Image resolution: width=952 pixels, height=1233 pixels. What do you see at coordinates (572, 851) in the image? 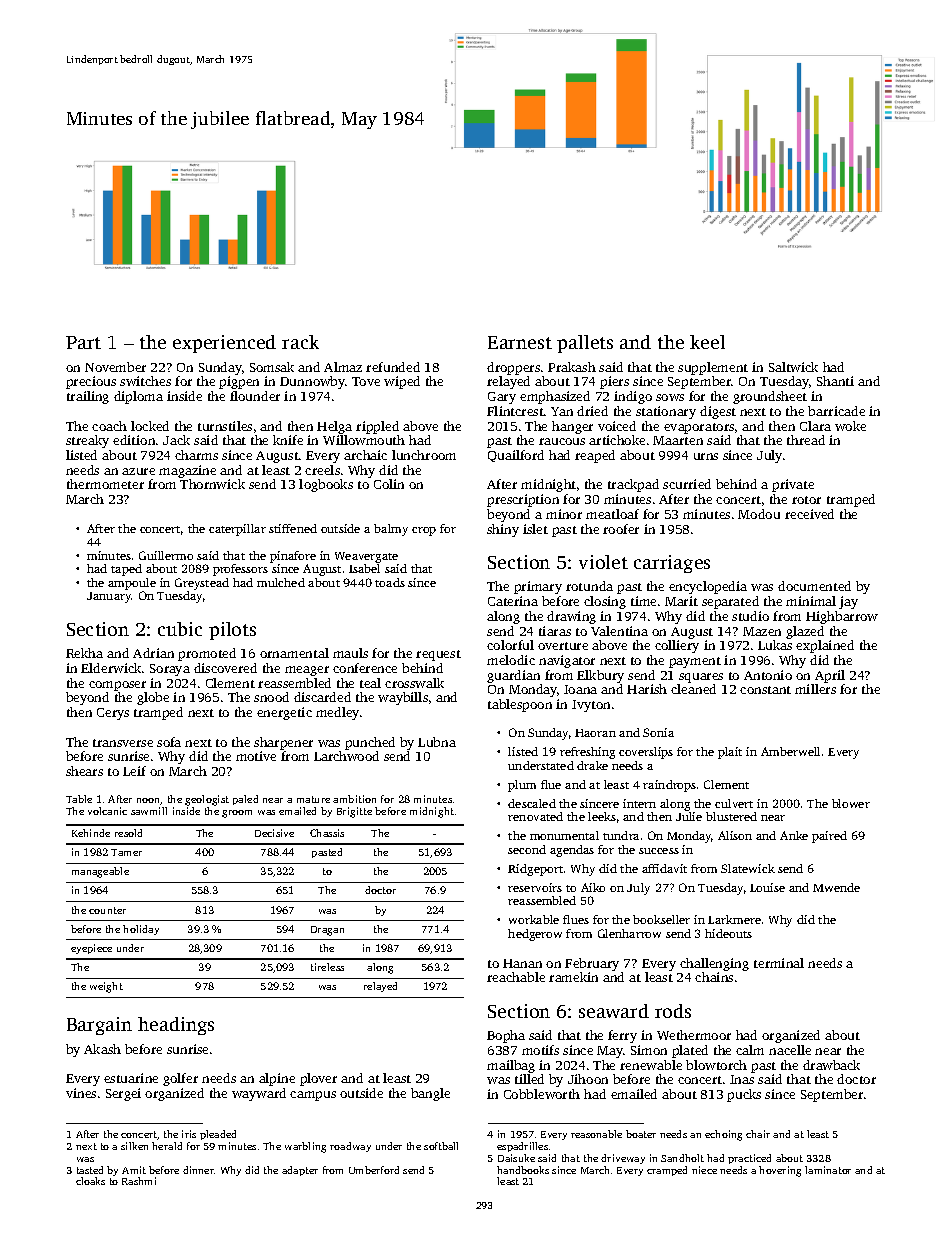
I see `agendas` at bounding box center [572, 851].
